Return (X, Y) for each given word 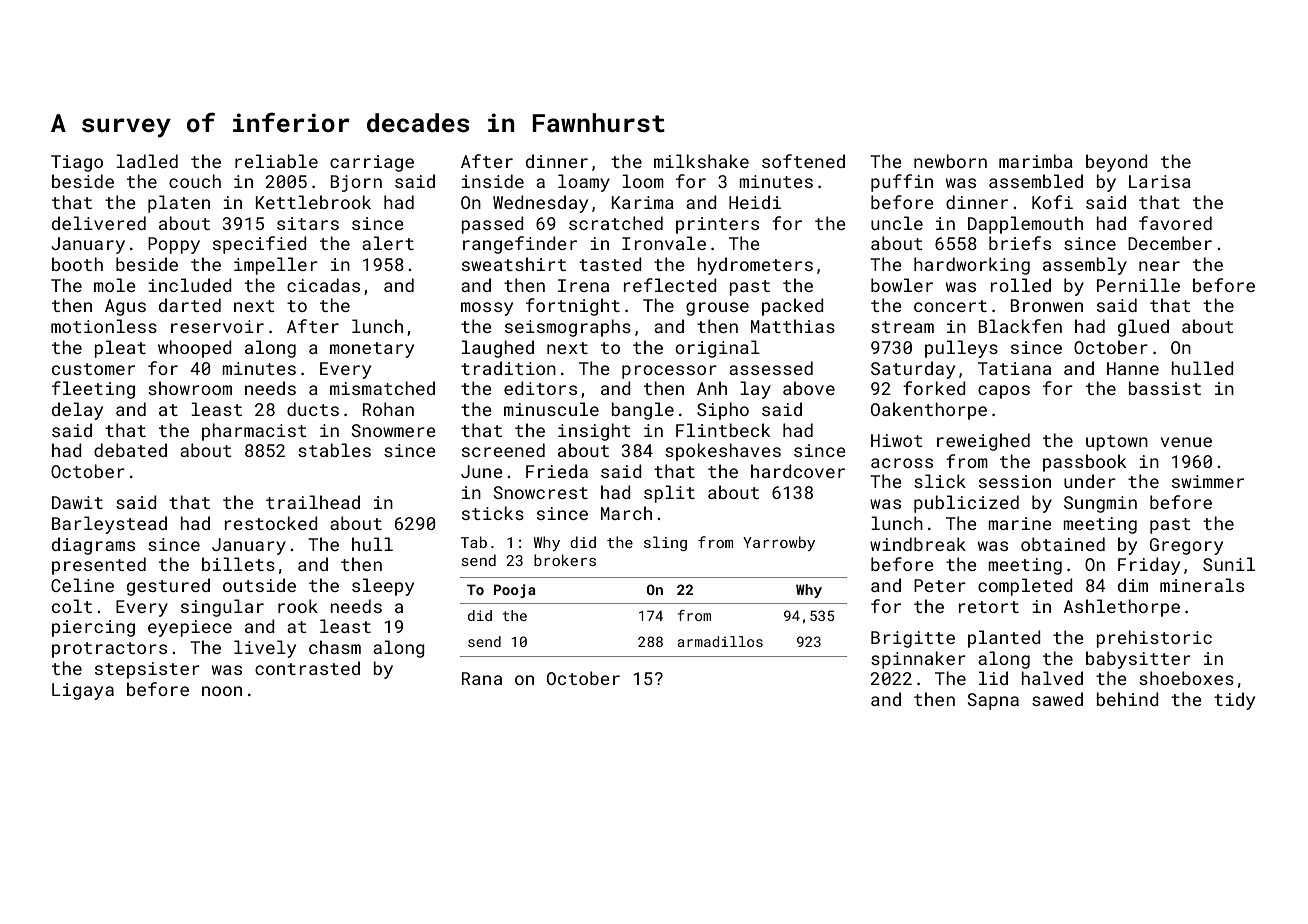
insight (594, 432)
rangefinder (520, 245)
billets (238, 564)
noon (222, 691)
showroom (190, 388)
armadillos (720, 641)
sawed (1057, 699)
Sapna (993, 701)
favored (1175, 223)
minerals (1202, 585)
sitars (308, 223)
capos (1004, 392)
